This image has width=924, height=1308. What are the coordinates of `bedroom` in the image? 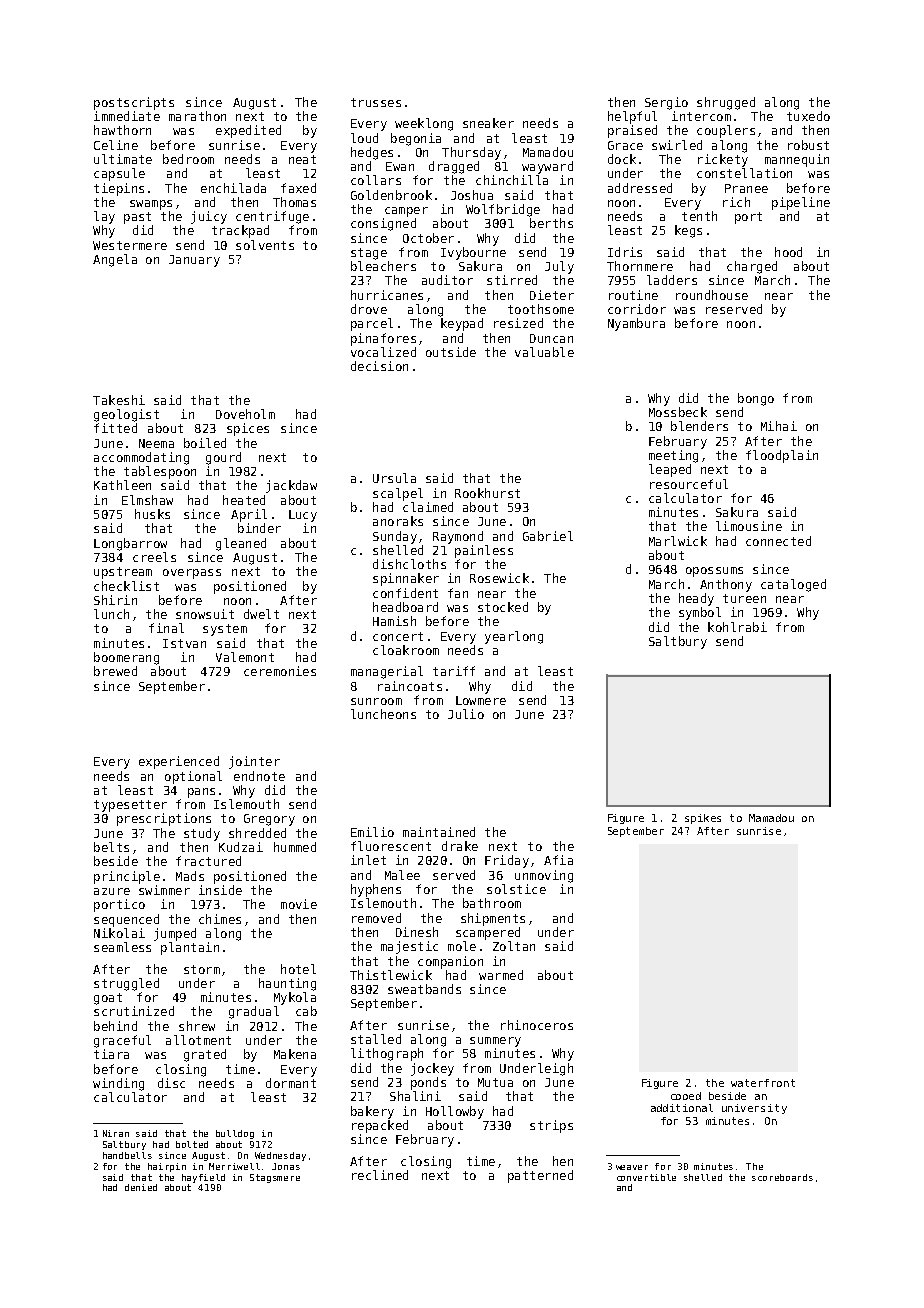 It's located at (188, 159).
